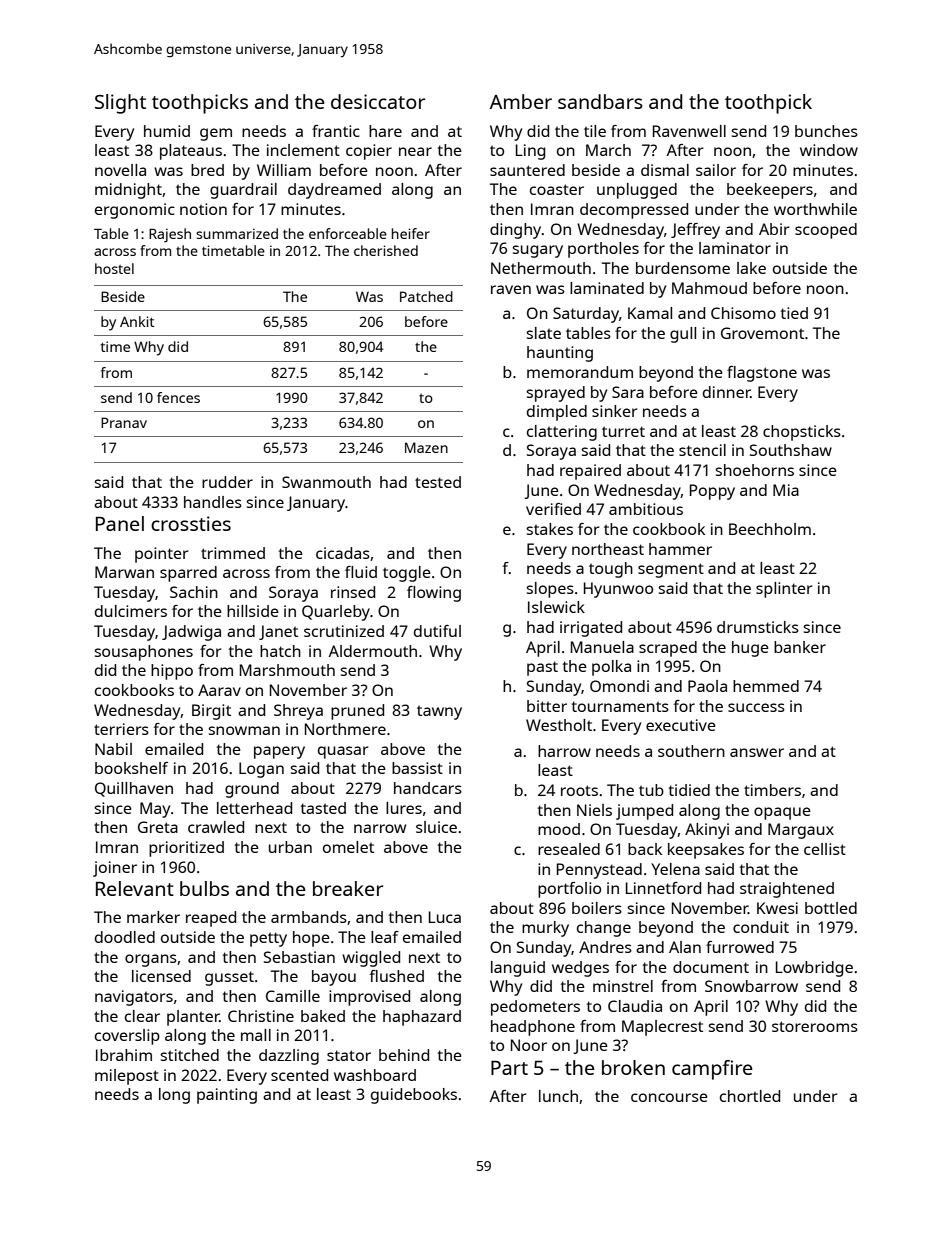 The image size is (952, 1233). What do you see at coordinates (191, 633) in the screenshot?
I see `Jadwiga` at bounding box center [191, 633].
